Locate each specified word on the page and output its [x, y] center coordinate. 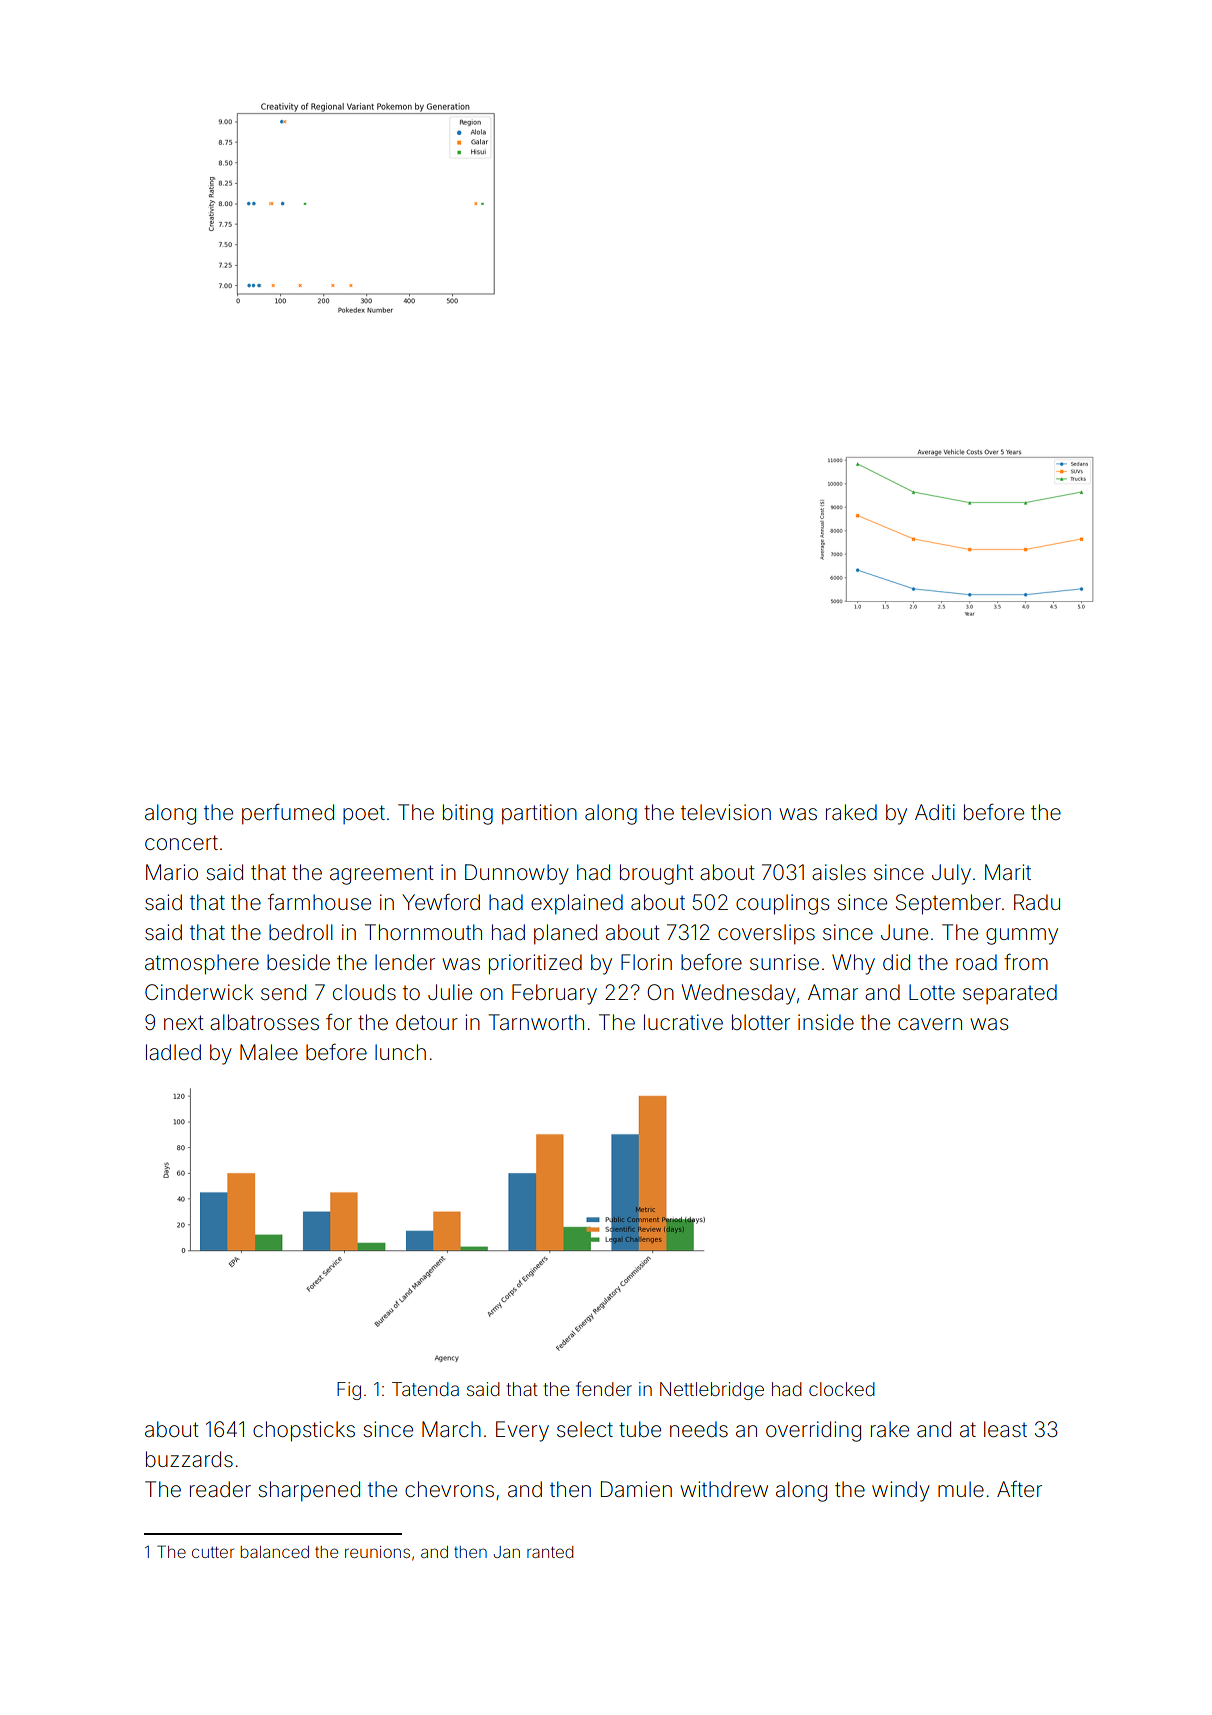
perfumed [288, 814]
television [726, 812]
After [1019, 1489]
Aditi [935, 812]
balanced [275, 1552]
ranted [550, 1552]
